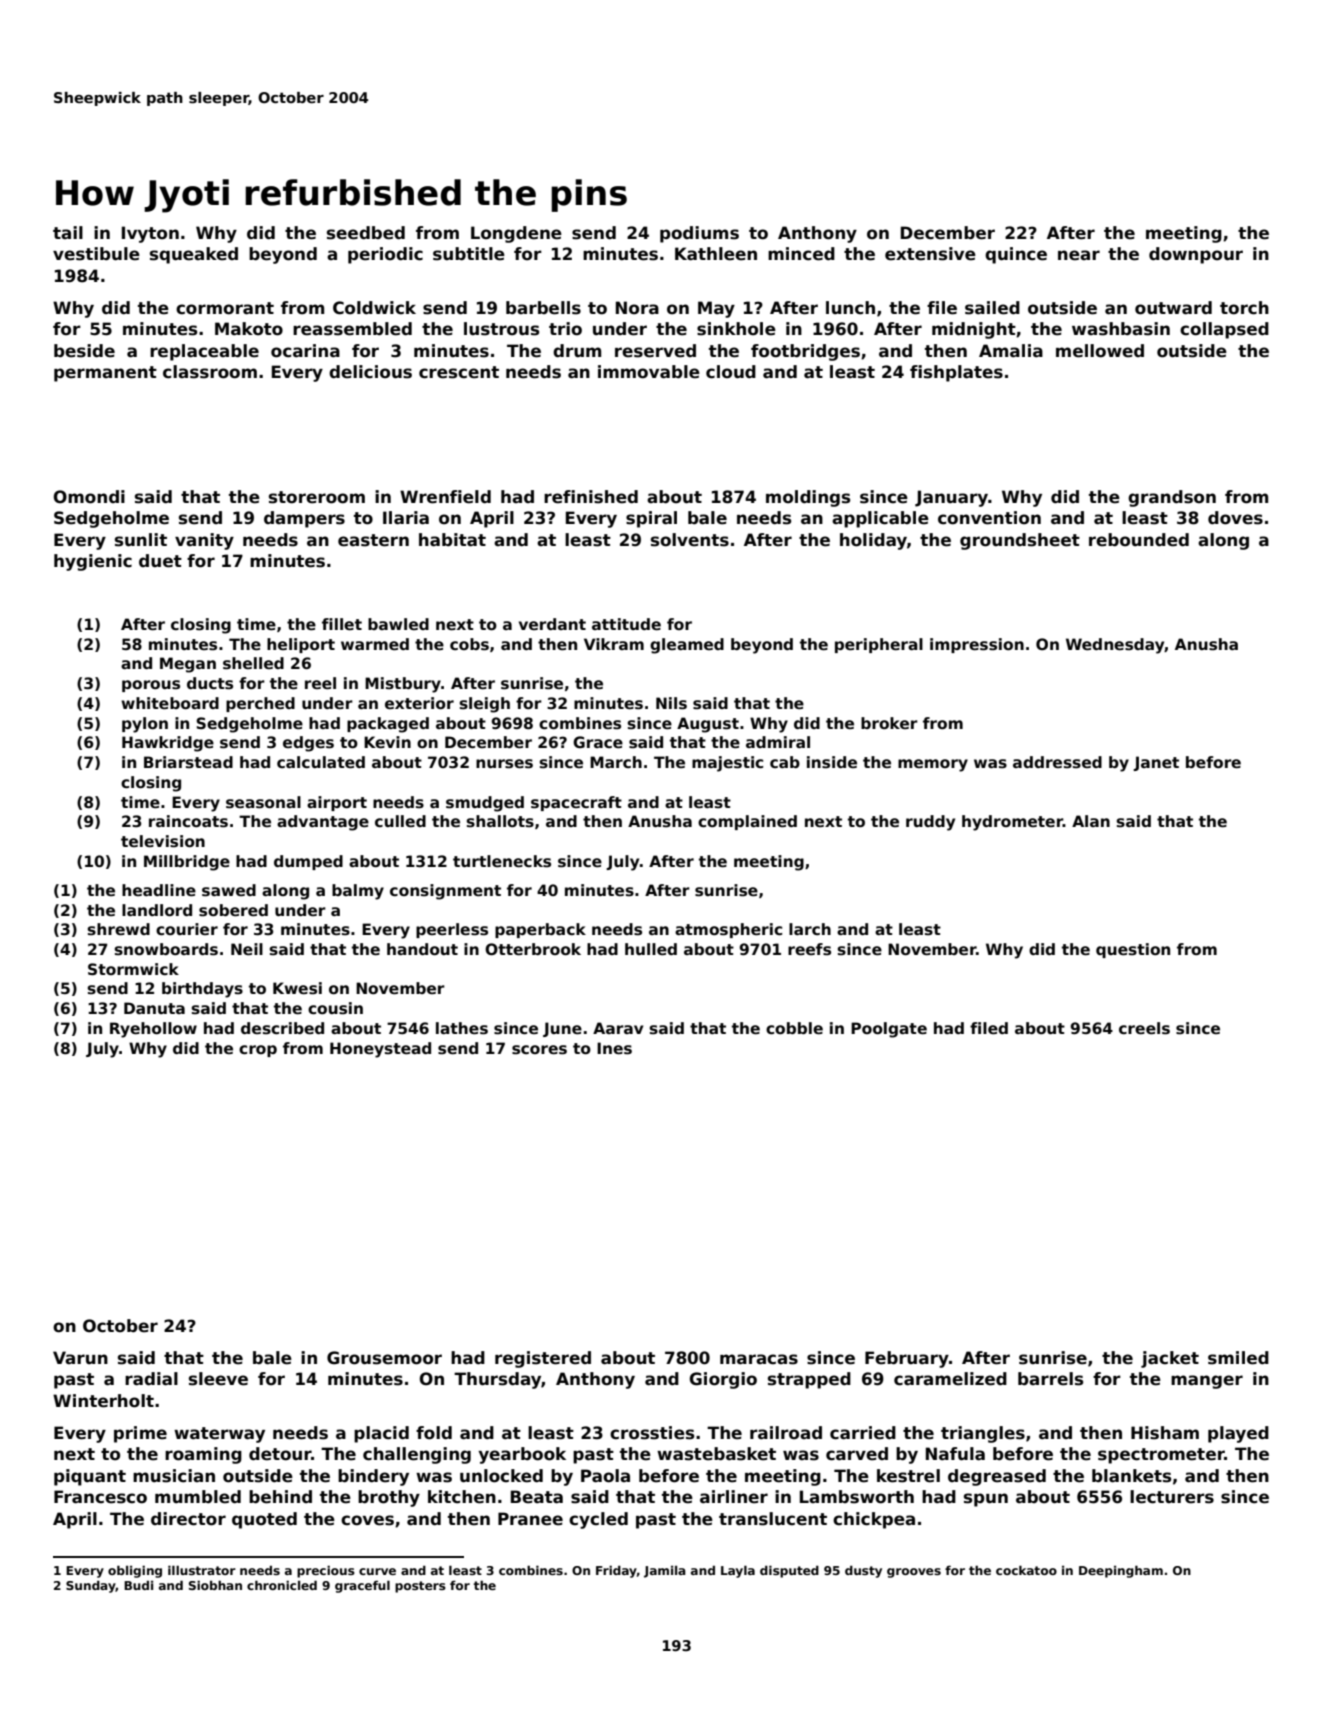 This screenshot has width=1323, height=1712. Describe the element at coordinates (533, 949) in the screenshot. I see `Otterbrook` at that location.
